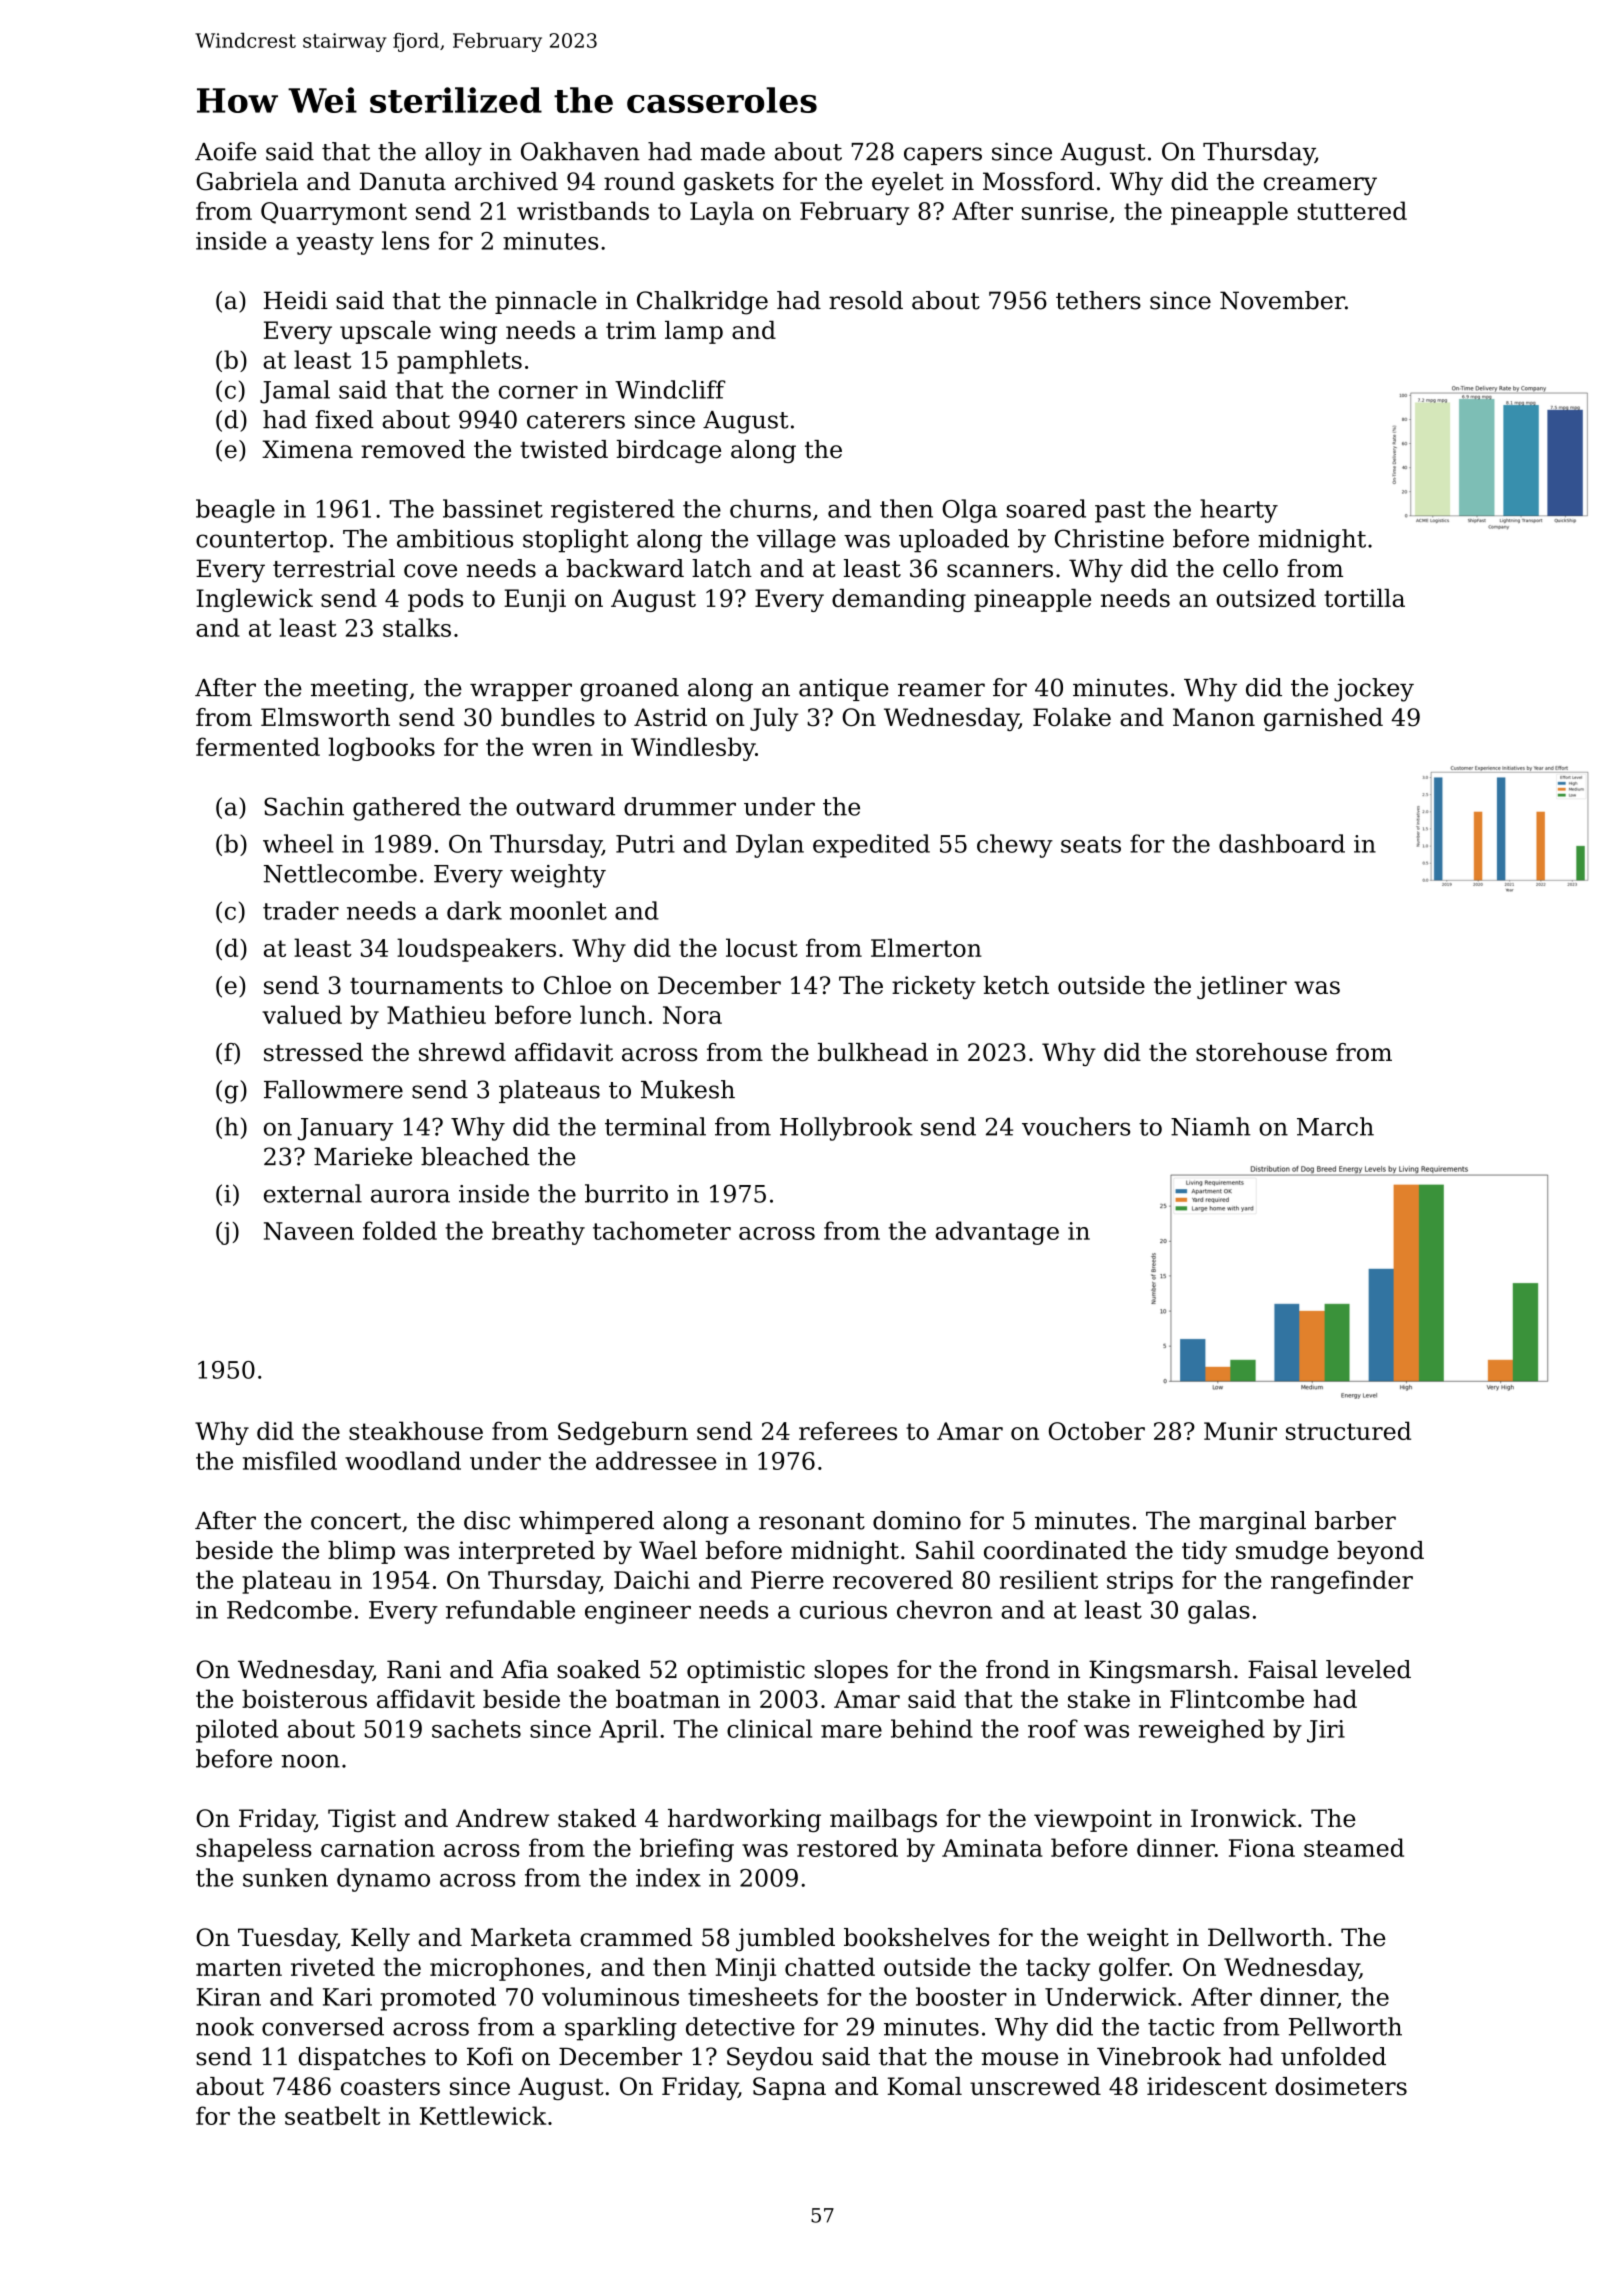 The width and height of the screenshot is (1620, 2292). What do you see at coordinates (1091, 844) in the screenshot?
I see `seats` at bounding box center [1091, 844].
